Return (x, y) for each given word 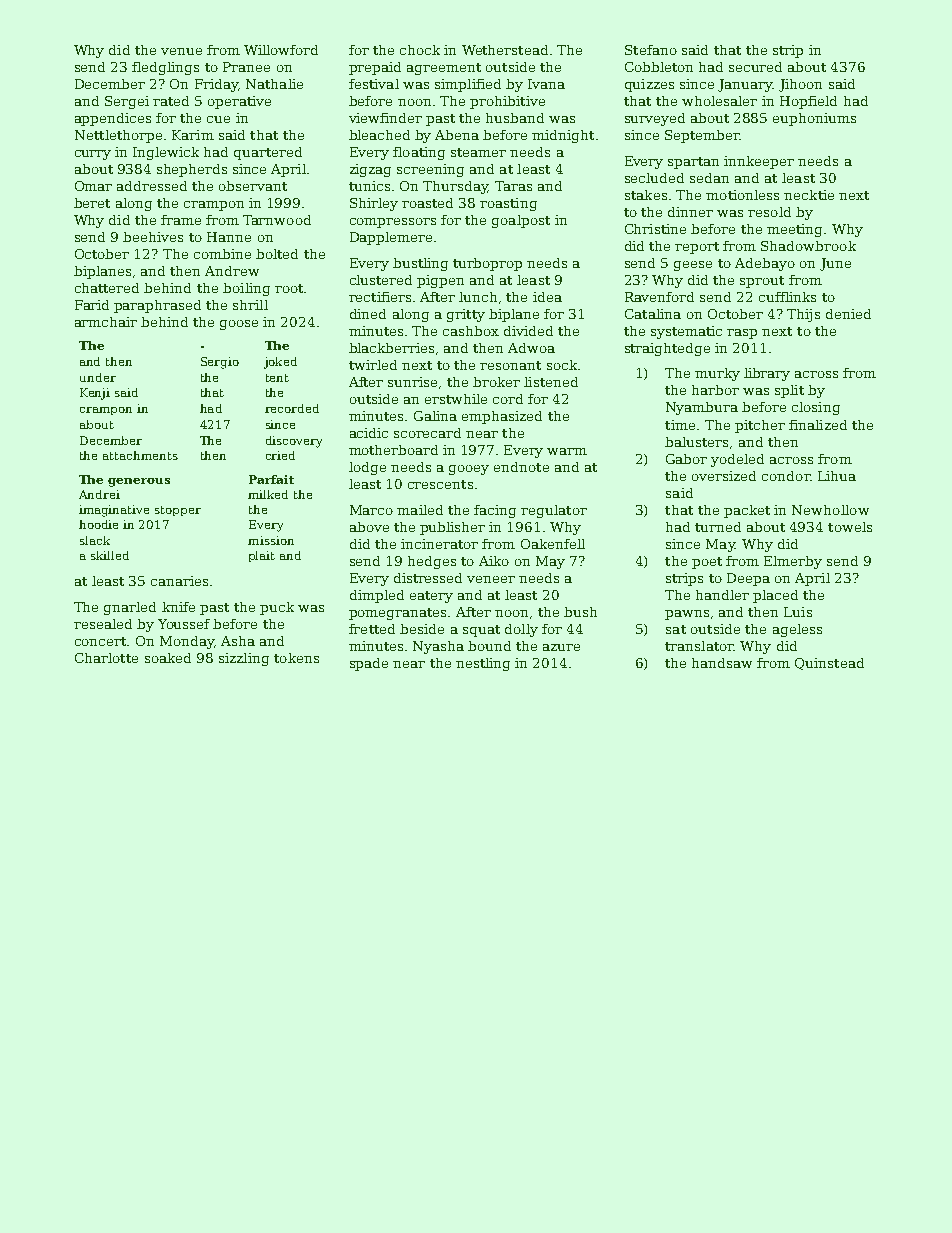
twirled (373, 365)
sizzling (244, 659)
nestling (483, 664)
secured (755, 67)
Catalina (653, 314)
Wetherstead (505, 50)
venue (181, 51)
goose (239, 325)
